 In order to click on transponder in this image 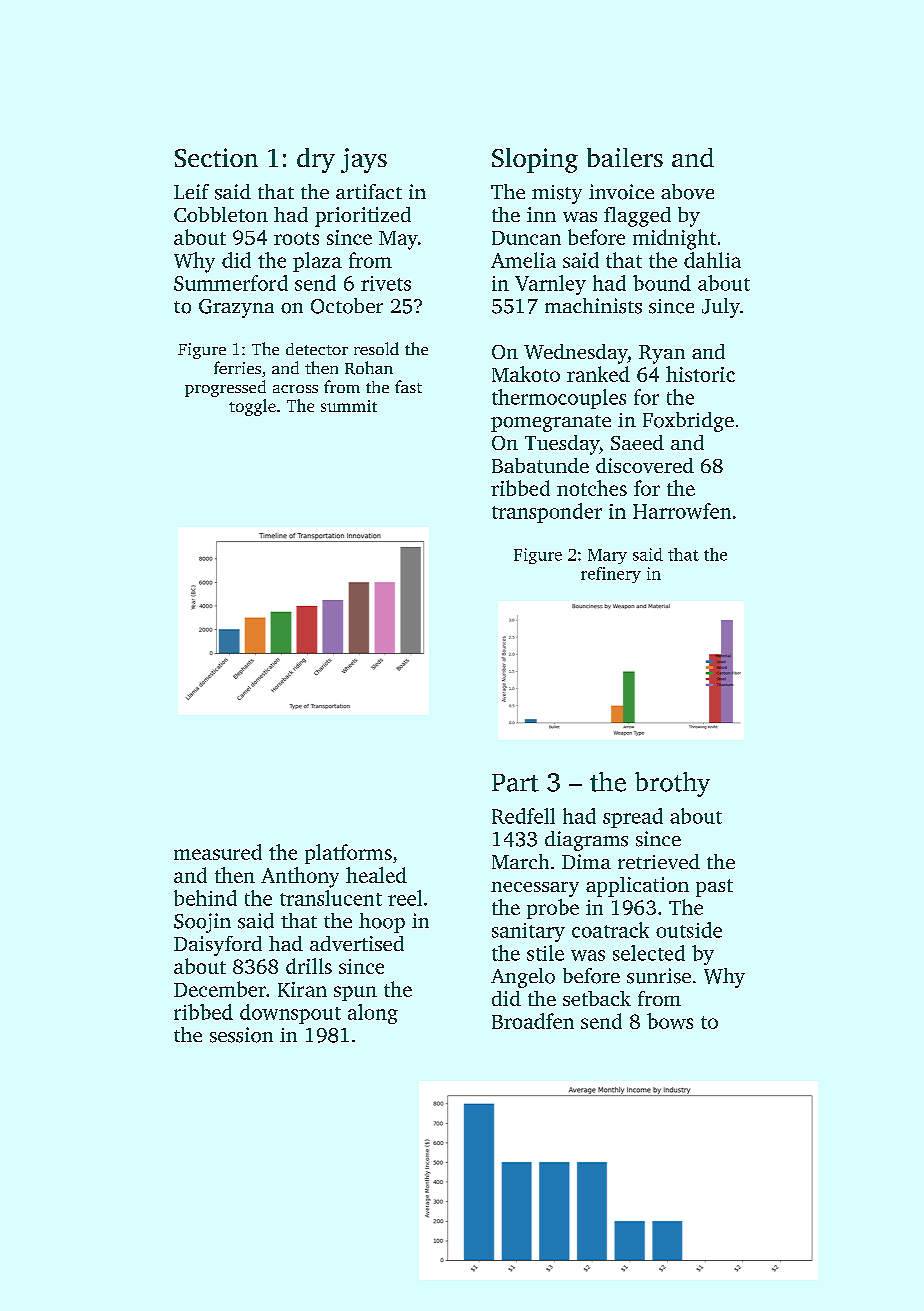, I will do `click(547, 513)`.
